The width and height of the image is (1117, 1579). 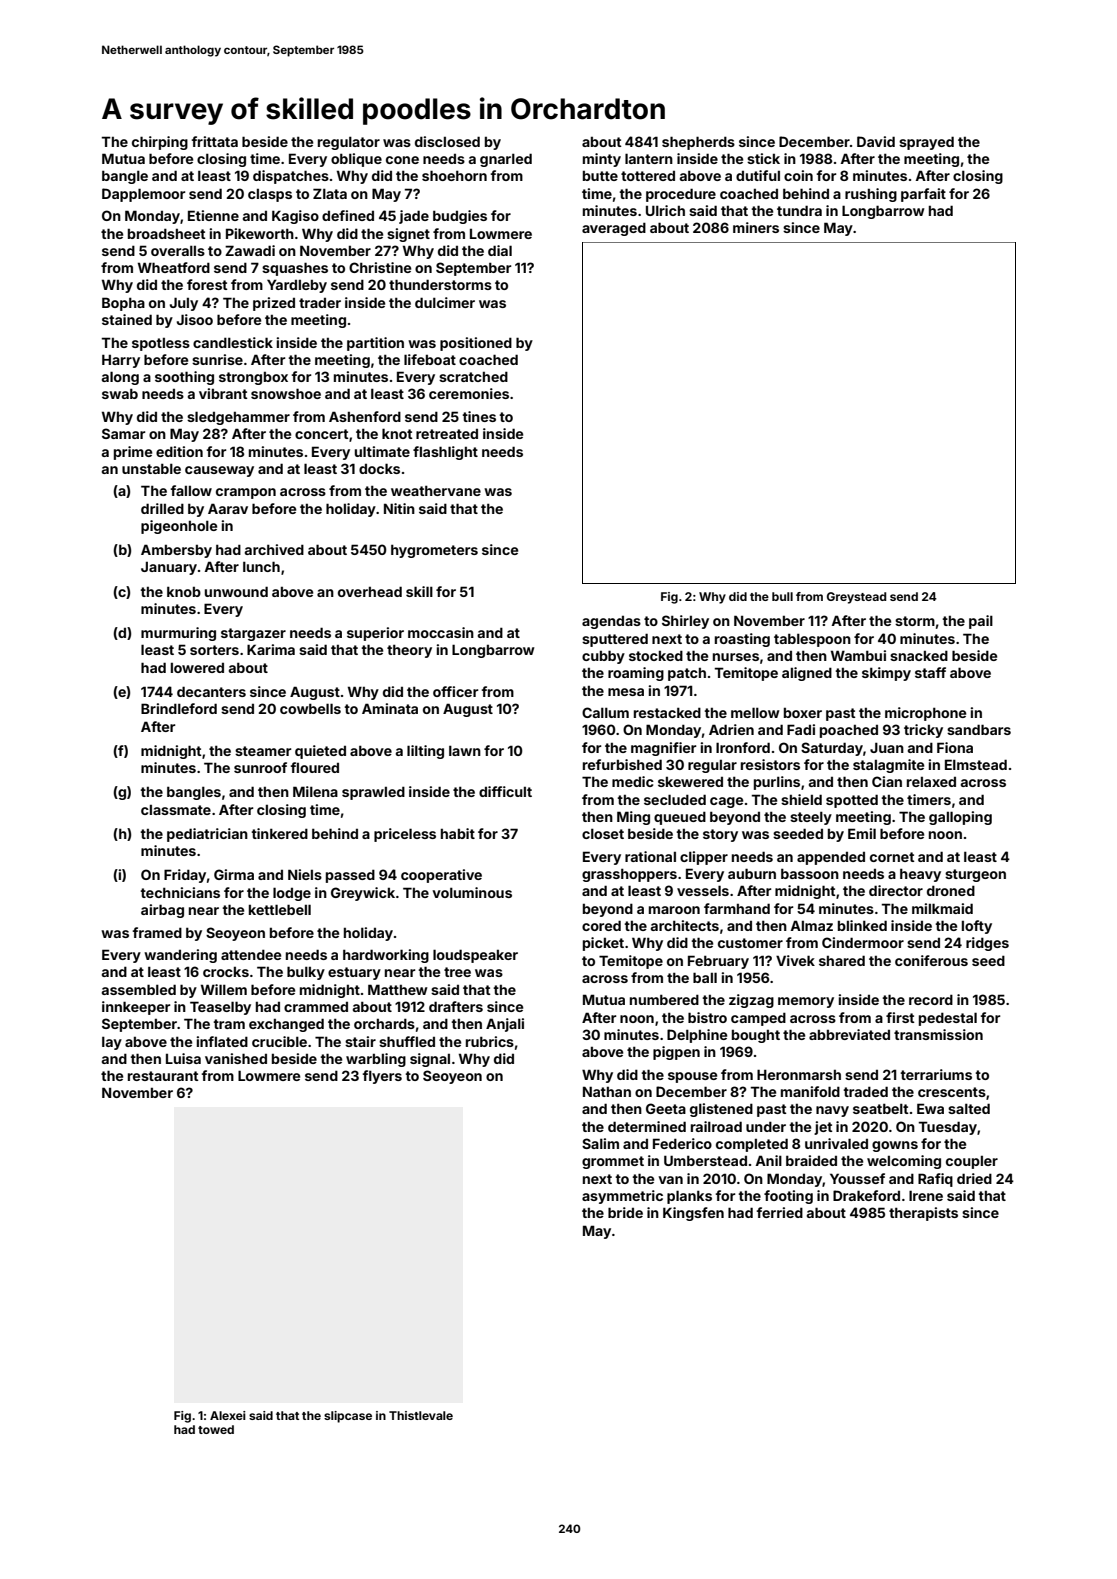 What do you see at coordinates (607, 1091) in the image?
I see `Nathan` at bounding box center [607, 1091].
